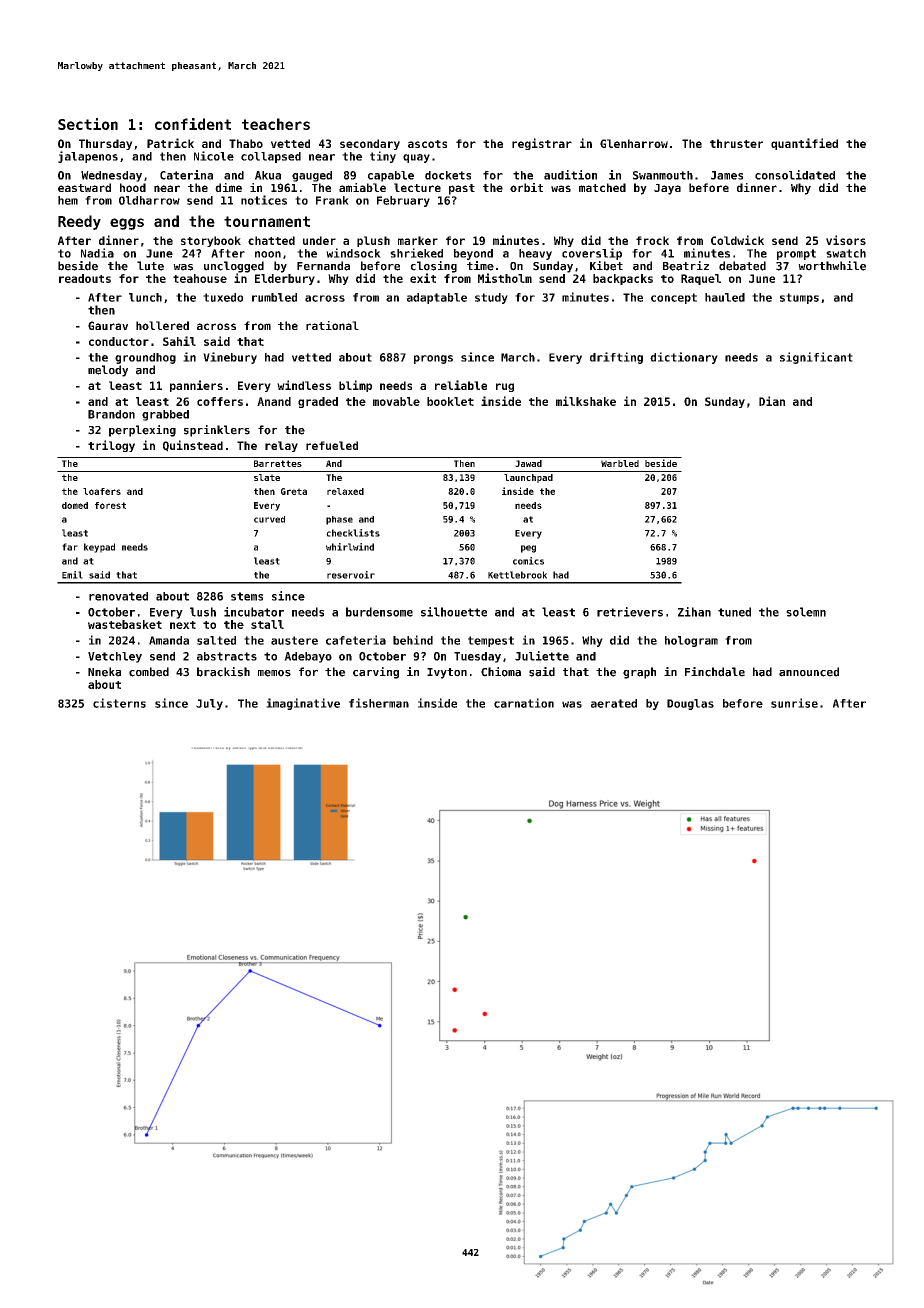 This document has height=1308, width=924. What do you see at coordinates (99, 548) in the document?
I see `keypad` at bounding box center [99, 548].
